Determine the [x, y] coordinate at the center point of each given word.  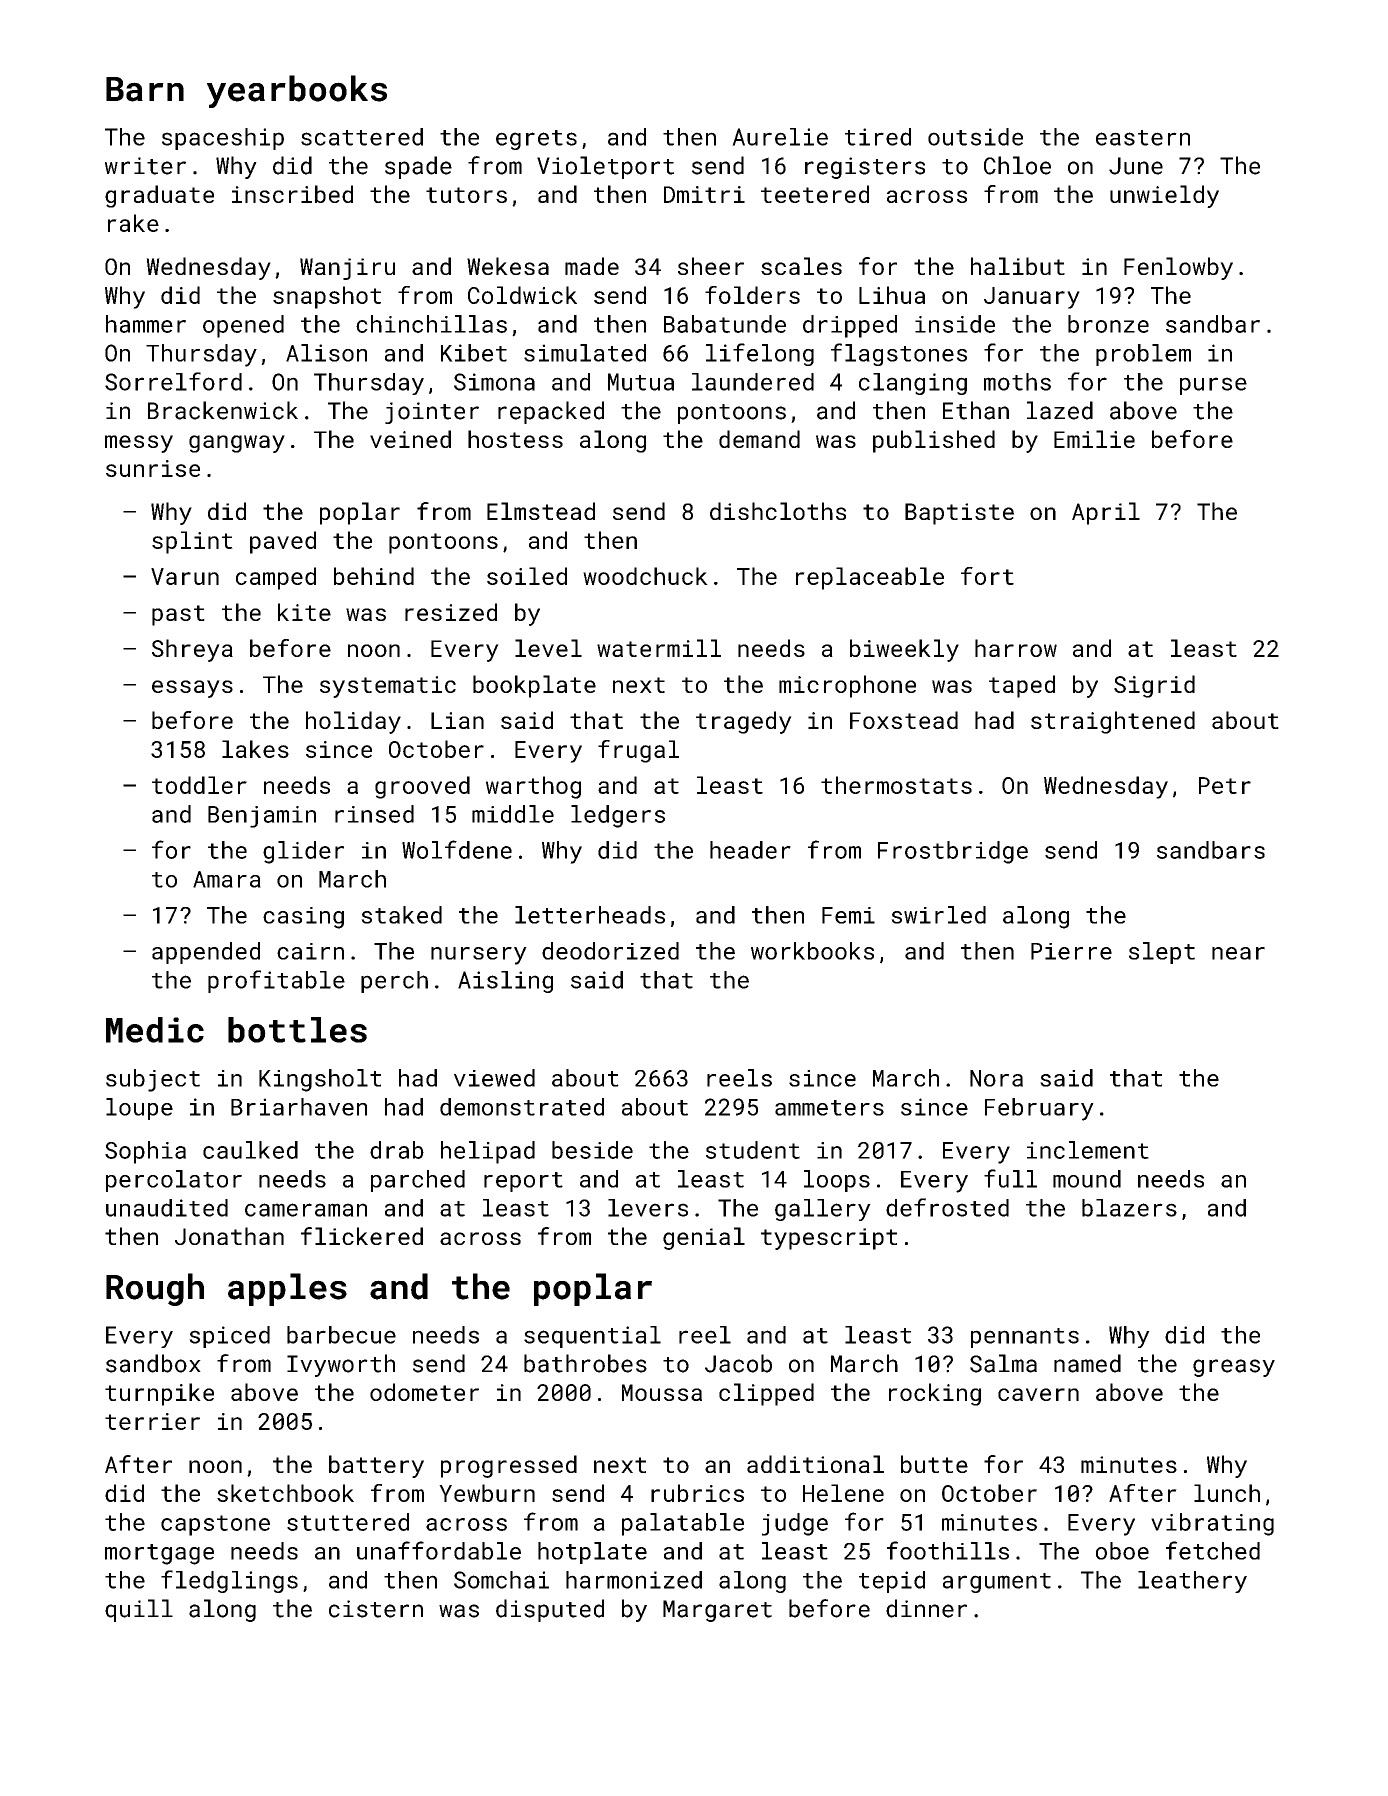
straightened [1113, 722]
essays [192, 689]
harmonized [634, 1580]
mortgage [159, 1554]
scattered [362, 137]
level [548, 648]
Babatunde [725, 324]
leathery [1192, 1582]
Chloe [1017, 165]
